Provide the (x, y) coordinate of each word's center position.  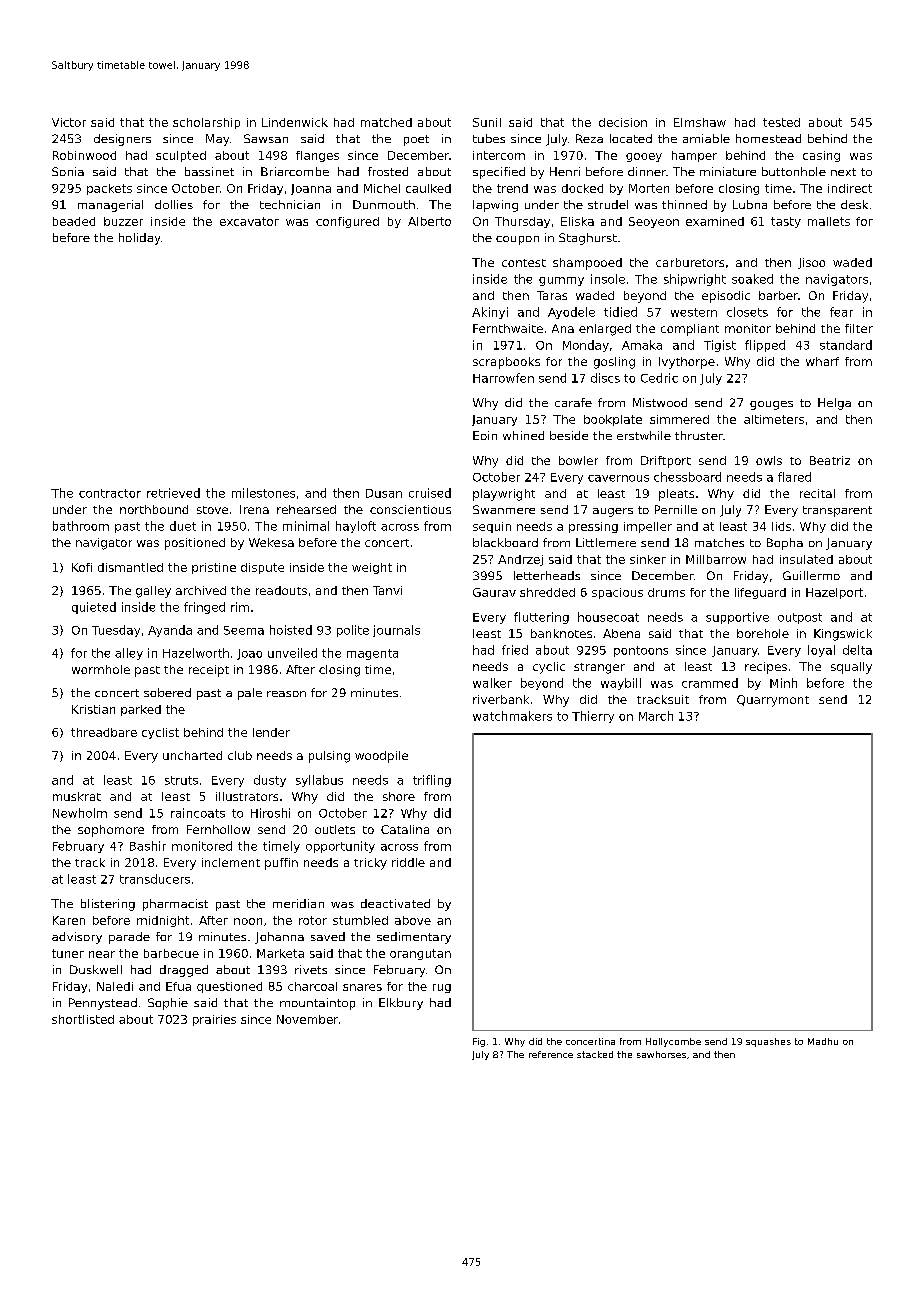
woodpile (381, 757)
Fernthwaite (508, 328)
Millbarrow (716, 559)
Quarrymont (773, 701)
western (694, 312)
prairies (214, 1020)
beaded (74, 221)
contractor (110, 493)
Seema (244, 630)
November (307, 1019)
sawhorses (661, 1054)
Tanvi (387, 590)
